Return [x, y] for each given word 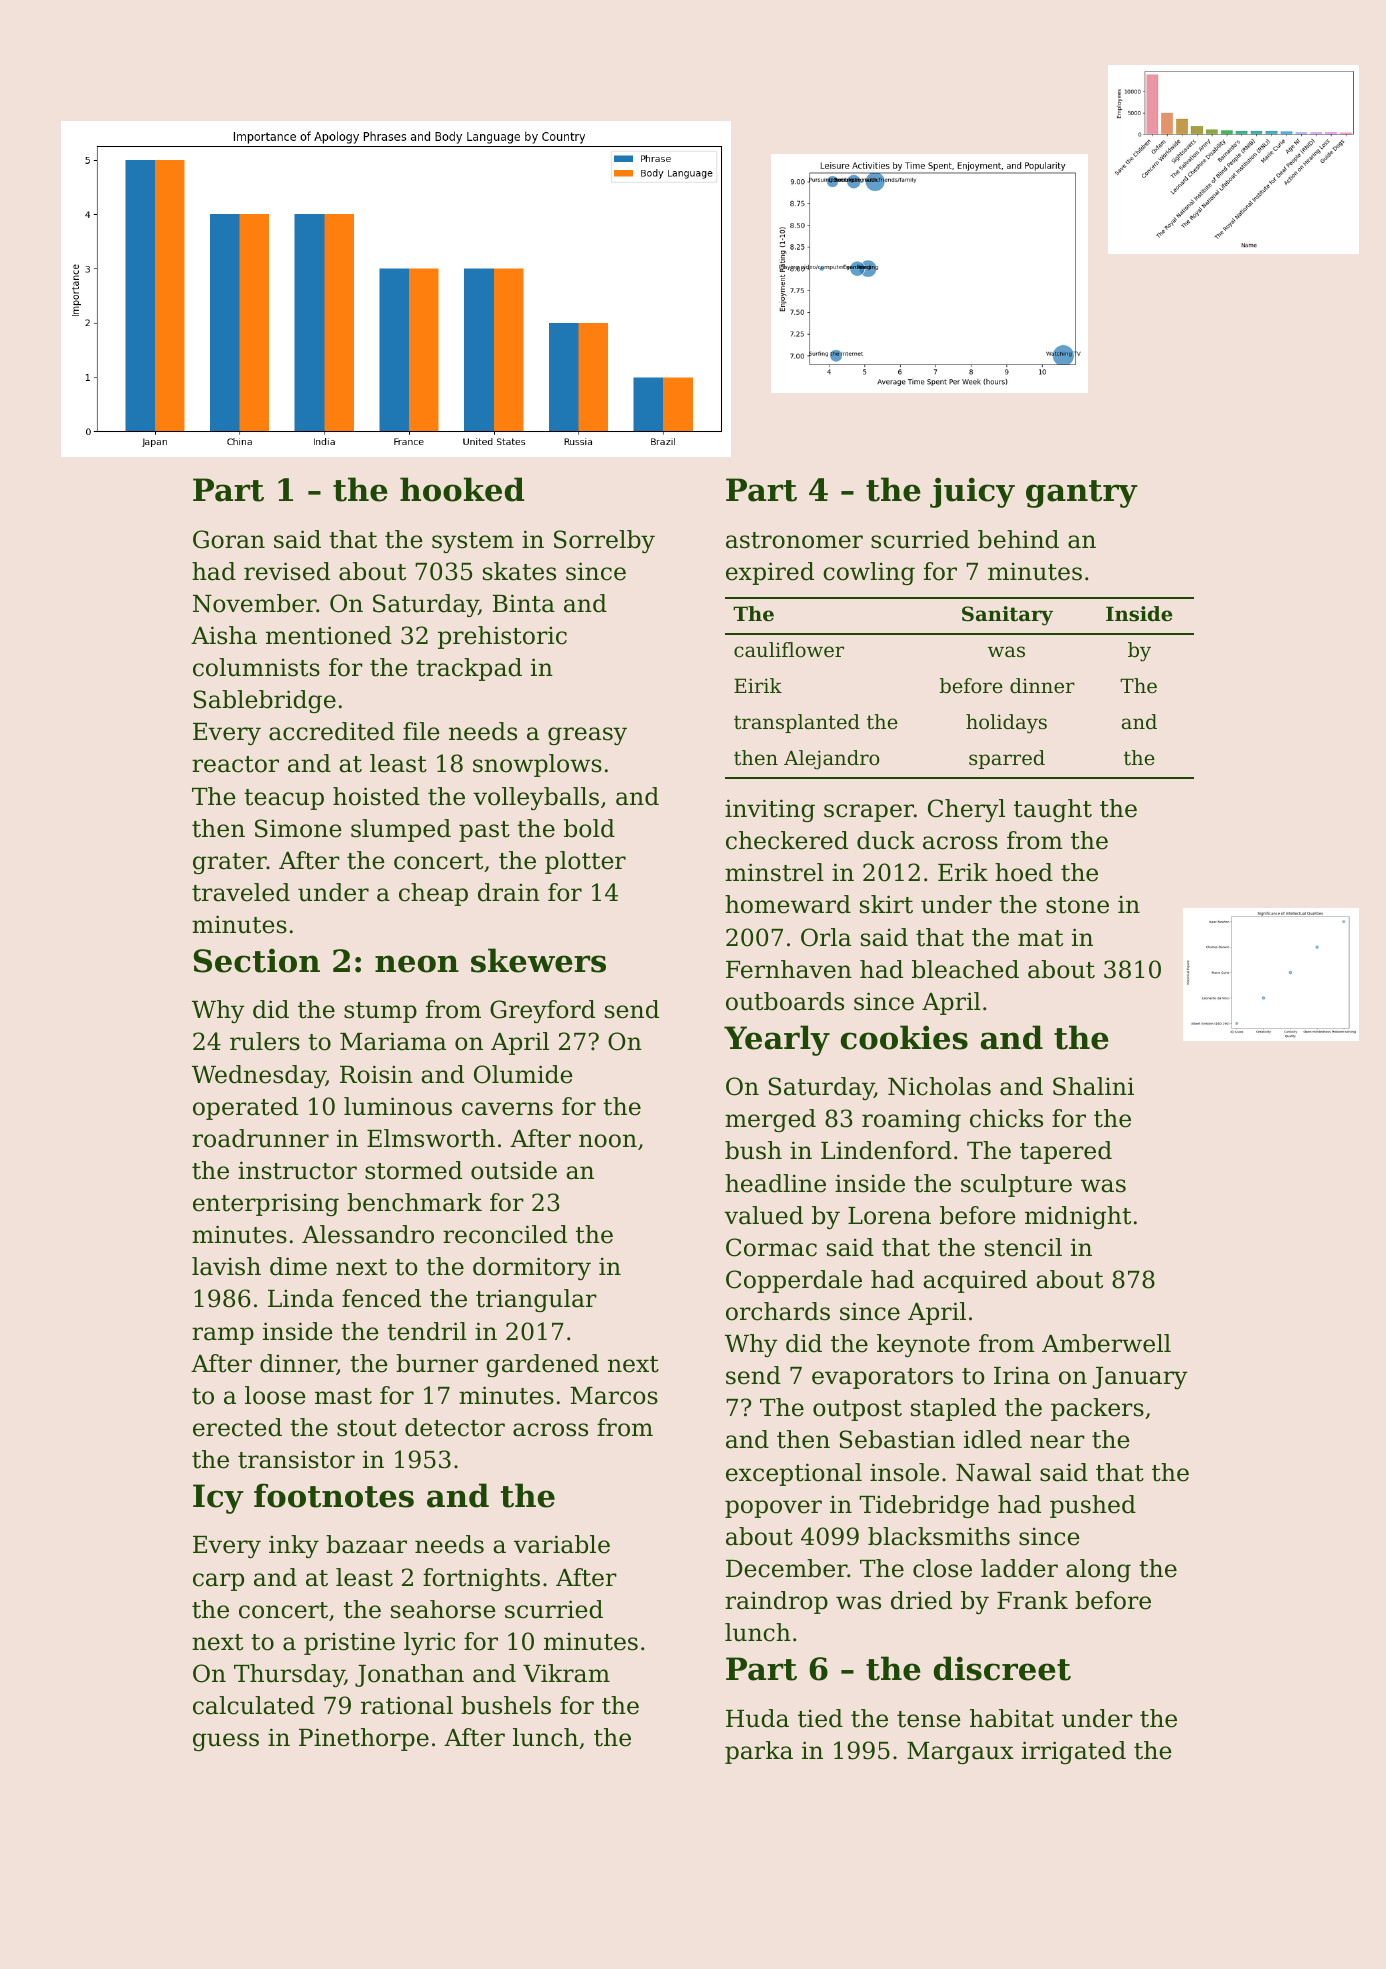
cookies [904, 1037]
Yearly [777, 1040]
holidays [1006, 724]
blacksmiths [939, 1536]
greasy [587, 736]
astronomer [794, 540]
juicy [972, 492]
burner [437, 1363]
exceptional [794, 1474]
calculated [254, 1705]
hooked [462, 489]
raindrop [776, 1602]
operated [245, 1108]
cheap [433, 894]
